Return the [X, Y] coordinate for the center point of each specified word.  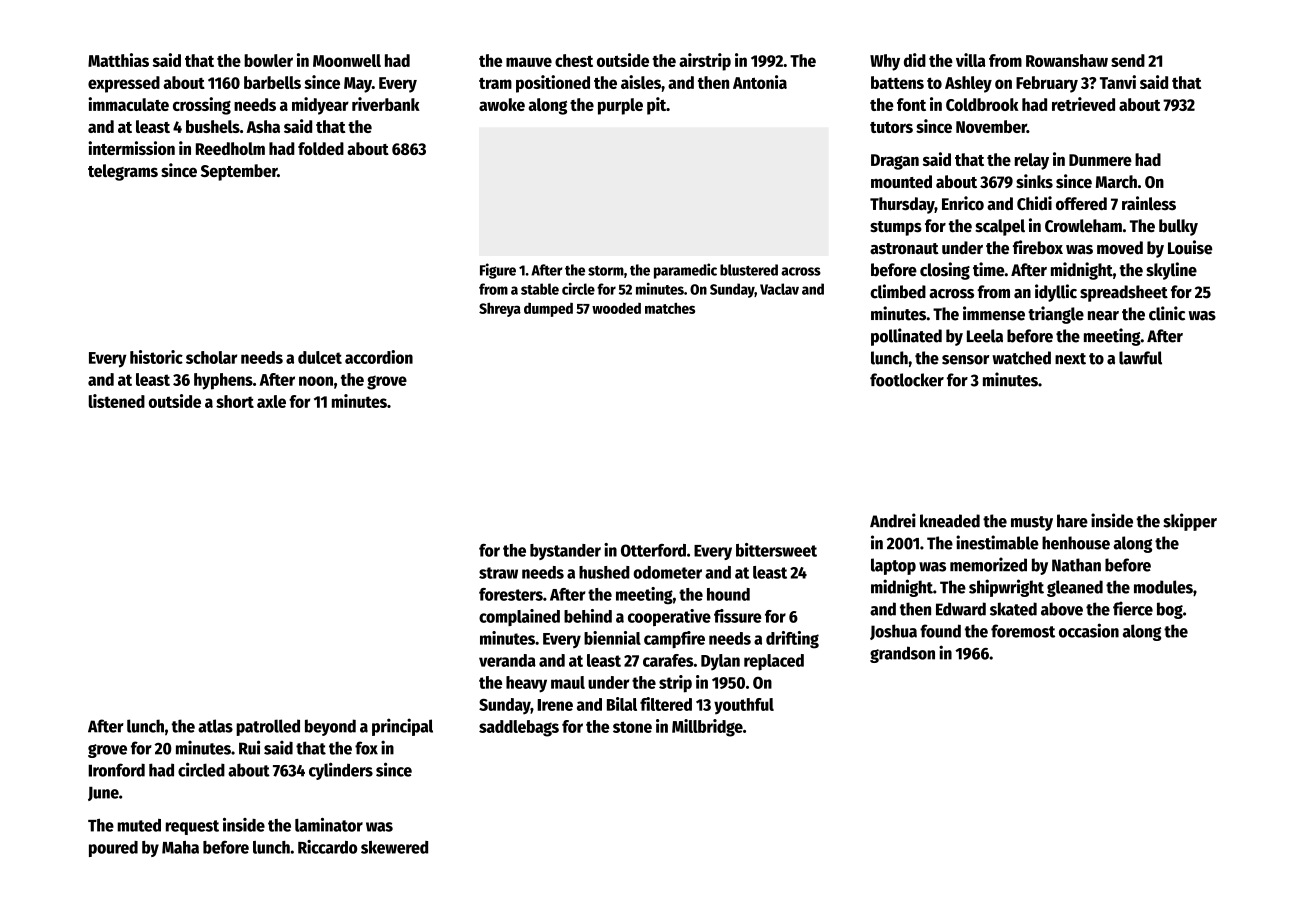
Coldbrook [982, 104]
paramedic [685, 271]
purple [620, 106]
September [239, 172]
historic [156, 357]
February [1047, 84]
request [192, 827]
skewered [394, 847]
